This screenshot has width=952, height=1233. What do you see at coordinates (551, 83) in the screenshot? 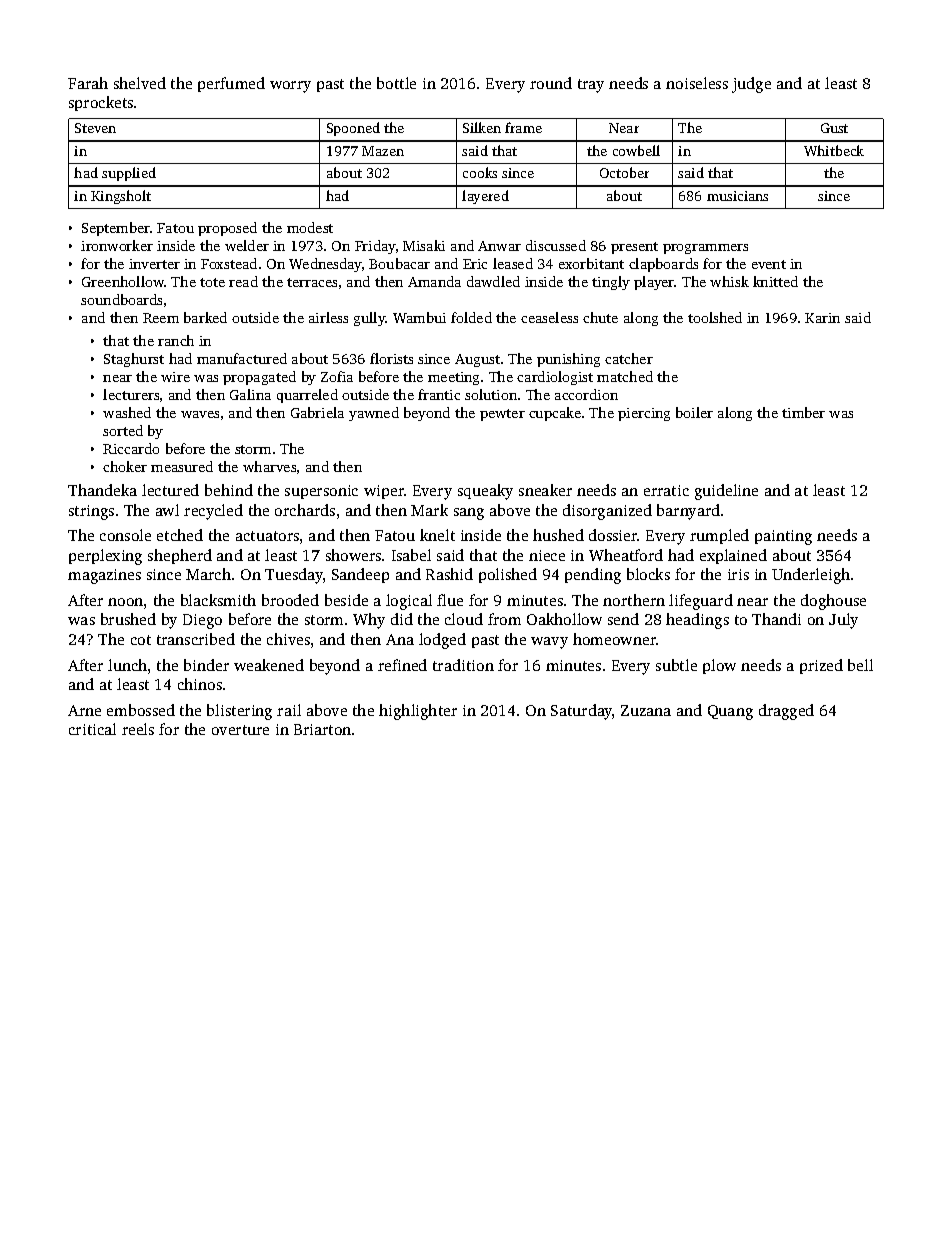
I see `round` at bounding box center [551, 83].
